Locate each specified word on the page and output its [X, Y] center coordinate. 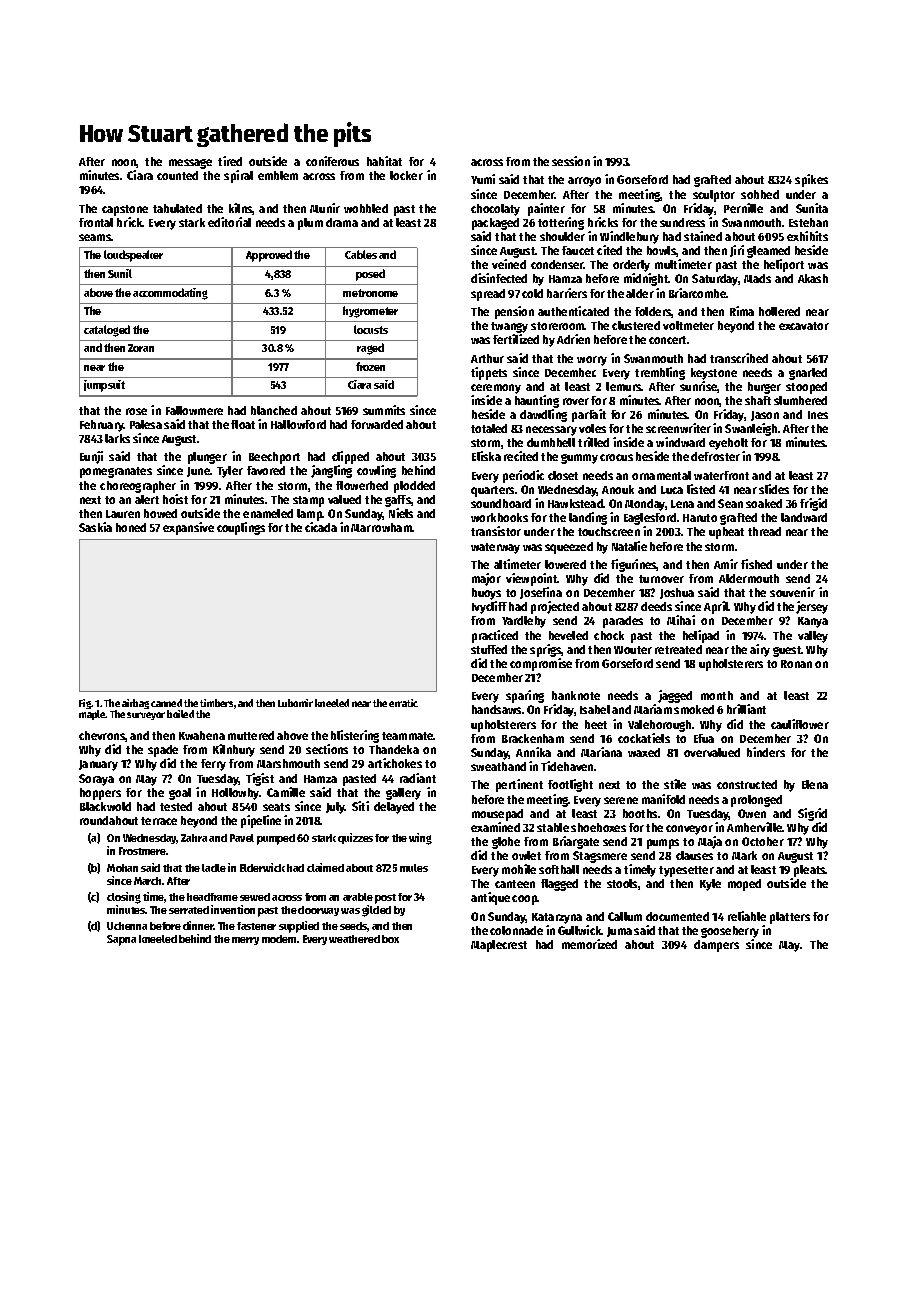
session [571, 161]
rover [576, 401]
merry [245, 941]
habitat [384, 161]
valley [813, 637]
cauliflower [800, 724]
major [486, 579]
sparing [525, 696]
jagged [675, 696]
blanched [274, 410]
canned [166, 703]
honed [131, 527]
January [98, 765]
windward [680, 442]
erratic [403, 703]
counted [177, 175]
